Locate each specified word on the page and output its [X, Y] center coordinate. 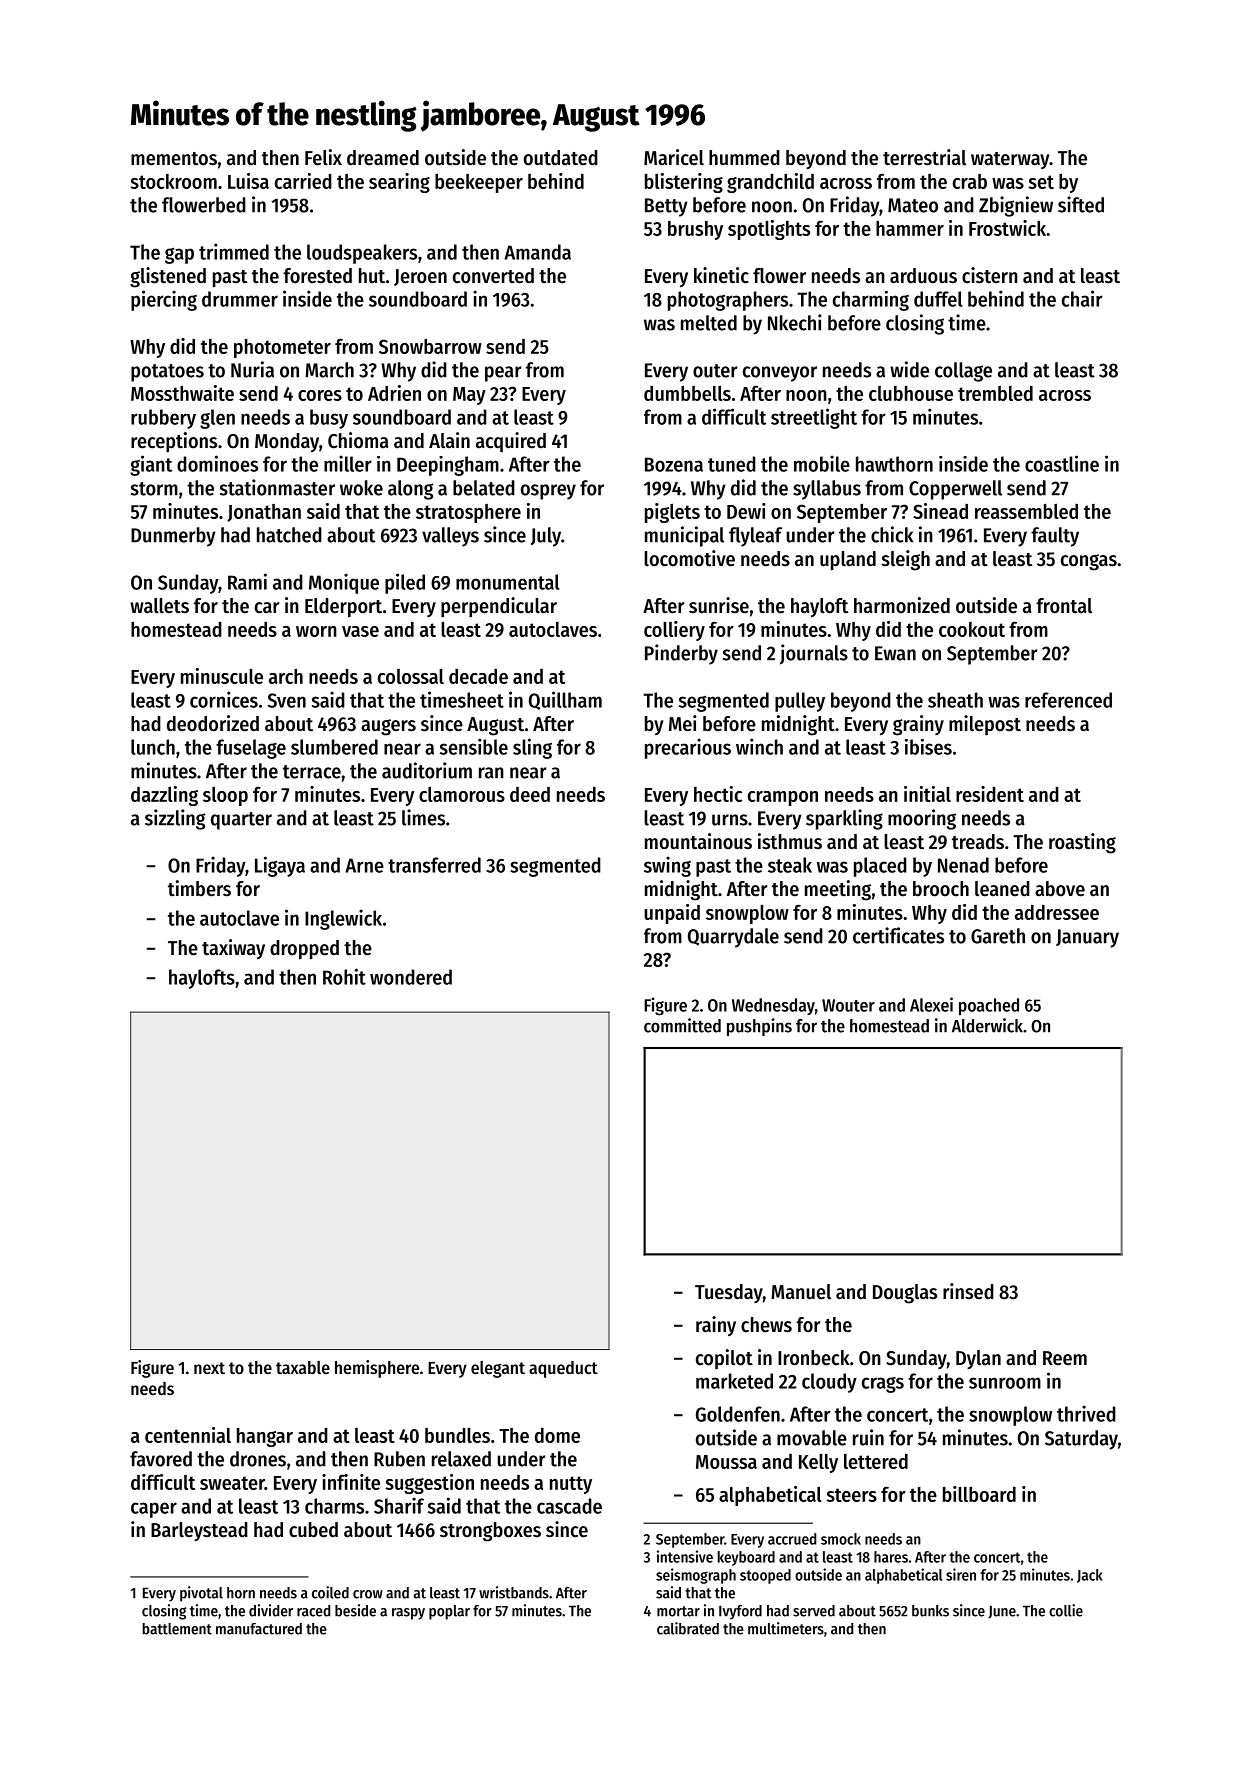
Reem [1065, 1358]
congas [1089, 562]
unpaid [672, 914]
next [209, 1368]
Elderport [343, 608]
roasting [1082, 843]
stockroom [173, 181]
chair [1082, 298]
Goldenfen [738, 1414]
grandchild [770, 183]
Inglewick [343, 919]
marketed [734, 1381]
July [546, 537]
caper [154, 1510]
